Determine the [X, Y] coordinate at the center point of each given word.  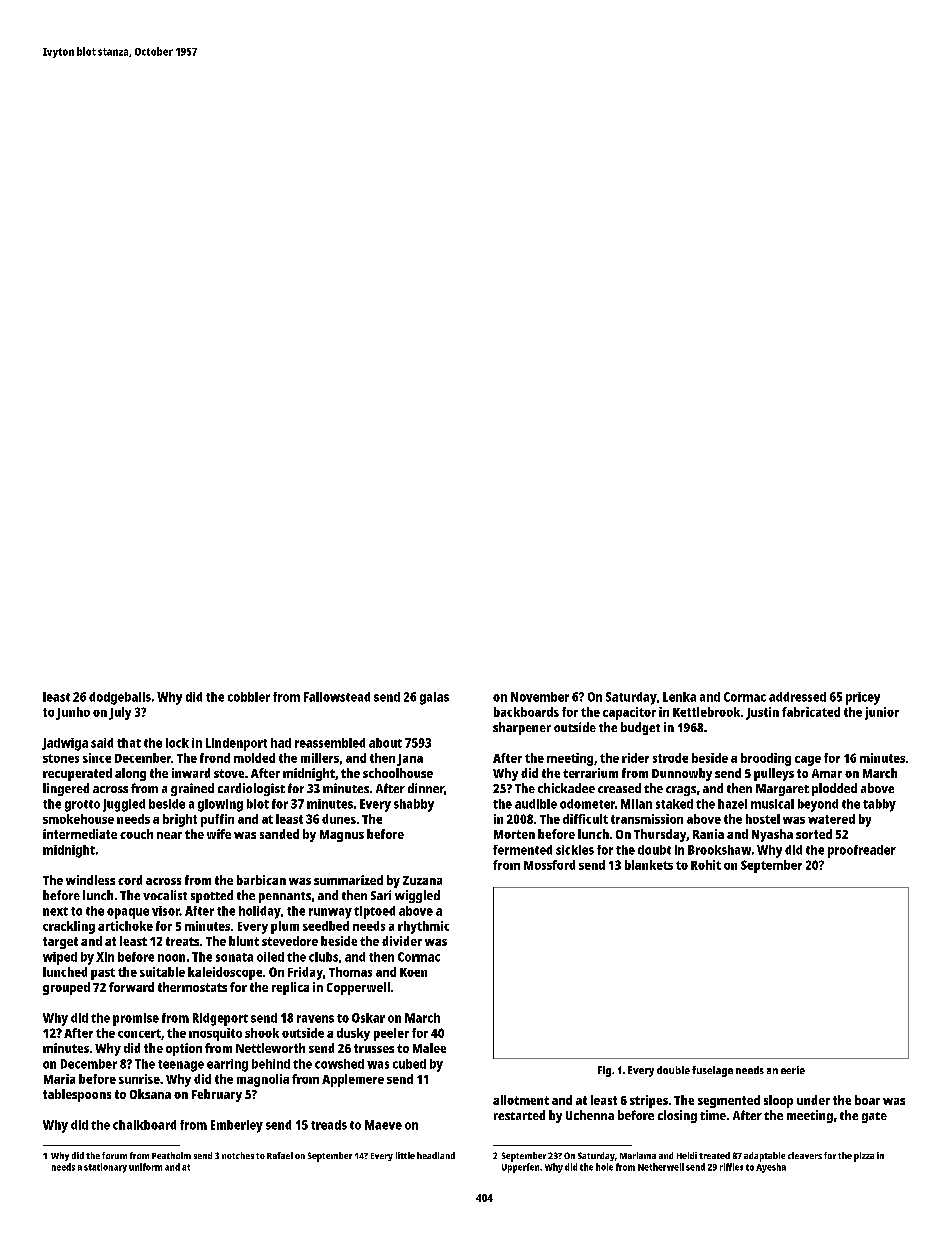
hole [604, 1167]
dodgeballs [120, 698]
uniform [145, 1167]
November [540, 697]
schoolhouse [398, 773]
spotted [212, 896]
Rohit [706, 865]
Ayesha [771, 1168]
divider [402, 941]
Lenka [679, 697]
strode [670, 758]
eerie [793, 1070]
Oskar [368, 1018]
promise [136, 1019]
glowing [220, 805]
